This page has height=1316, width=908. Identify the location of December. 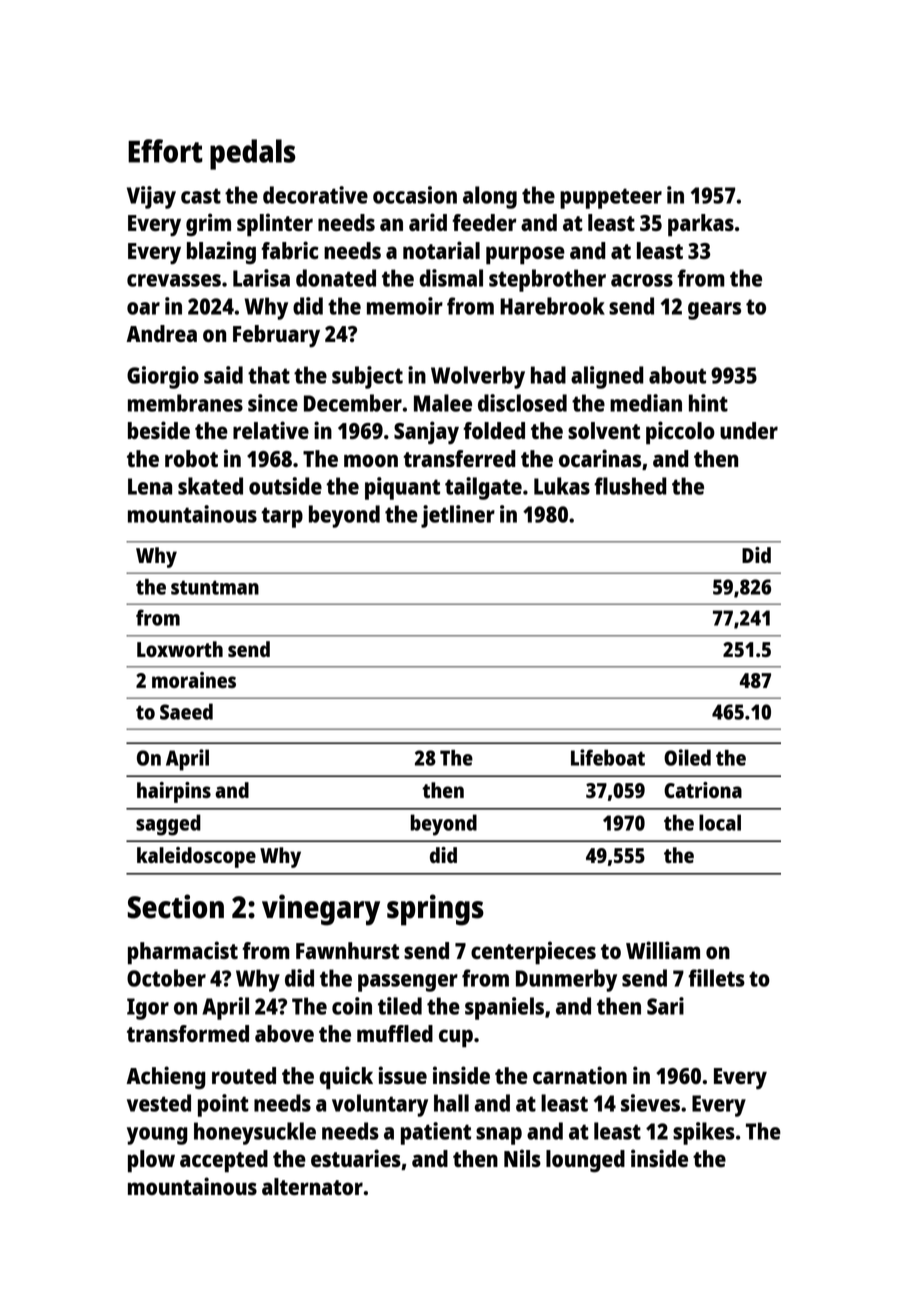
(353, 403).
